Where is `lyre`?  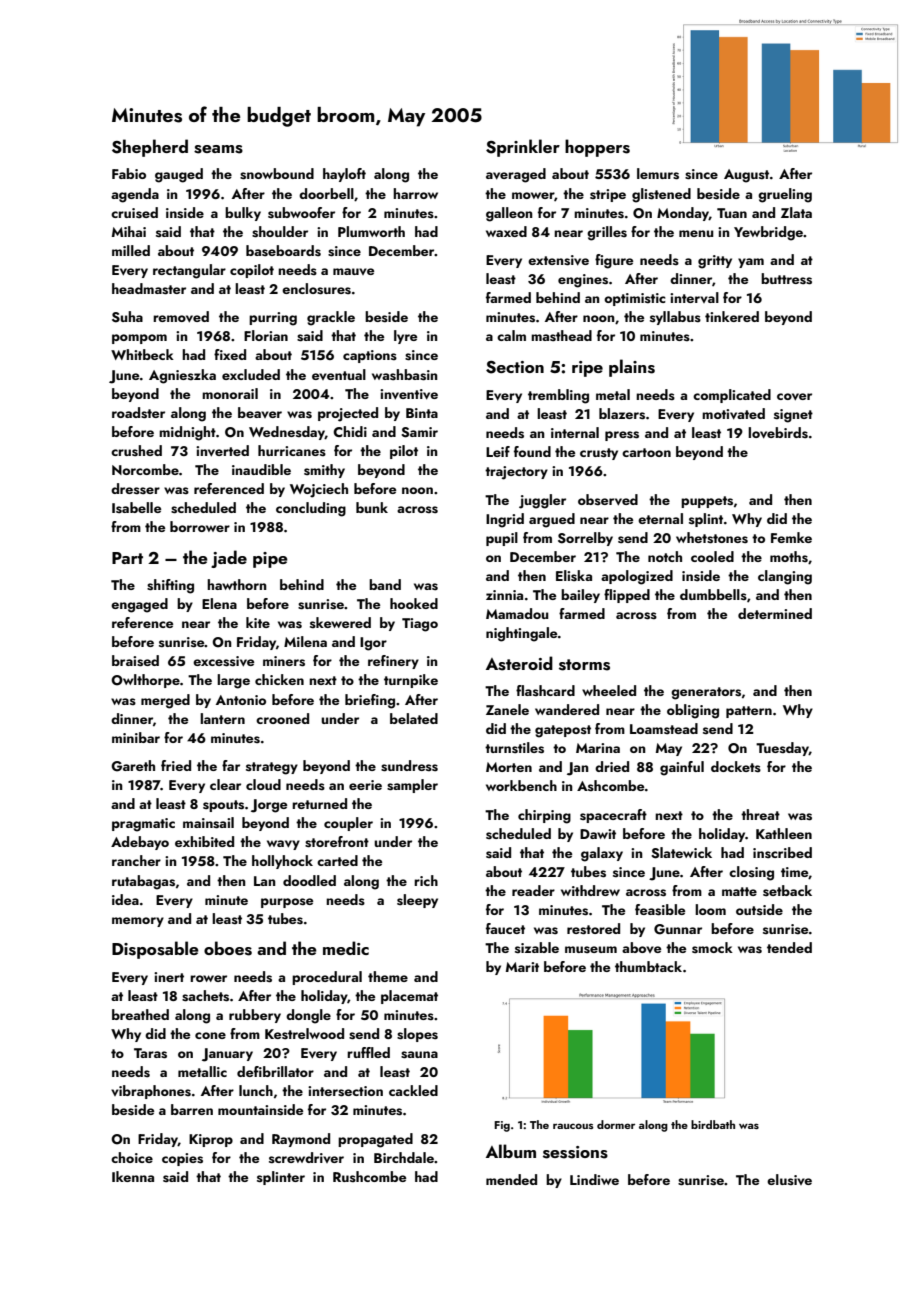
lyre is located at coordinates (405, 337).
